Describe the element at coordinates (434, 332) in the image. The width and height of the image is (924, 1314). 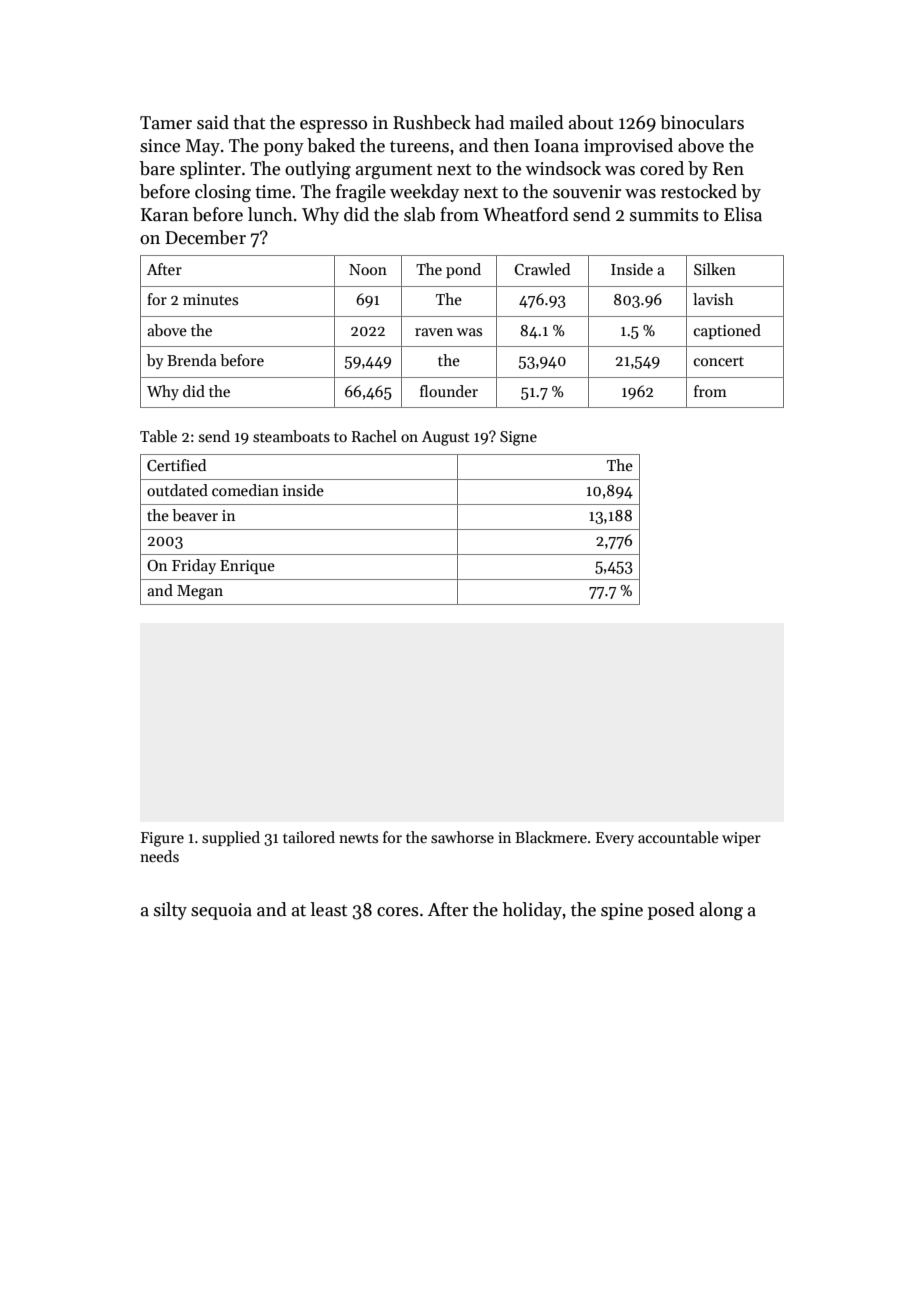
I see `raven` at that location.
